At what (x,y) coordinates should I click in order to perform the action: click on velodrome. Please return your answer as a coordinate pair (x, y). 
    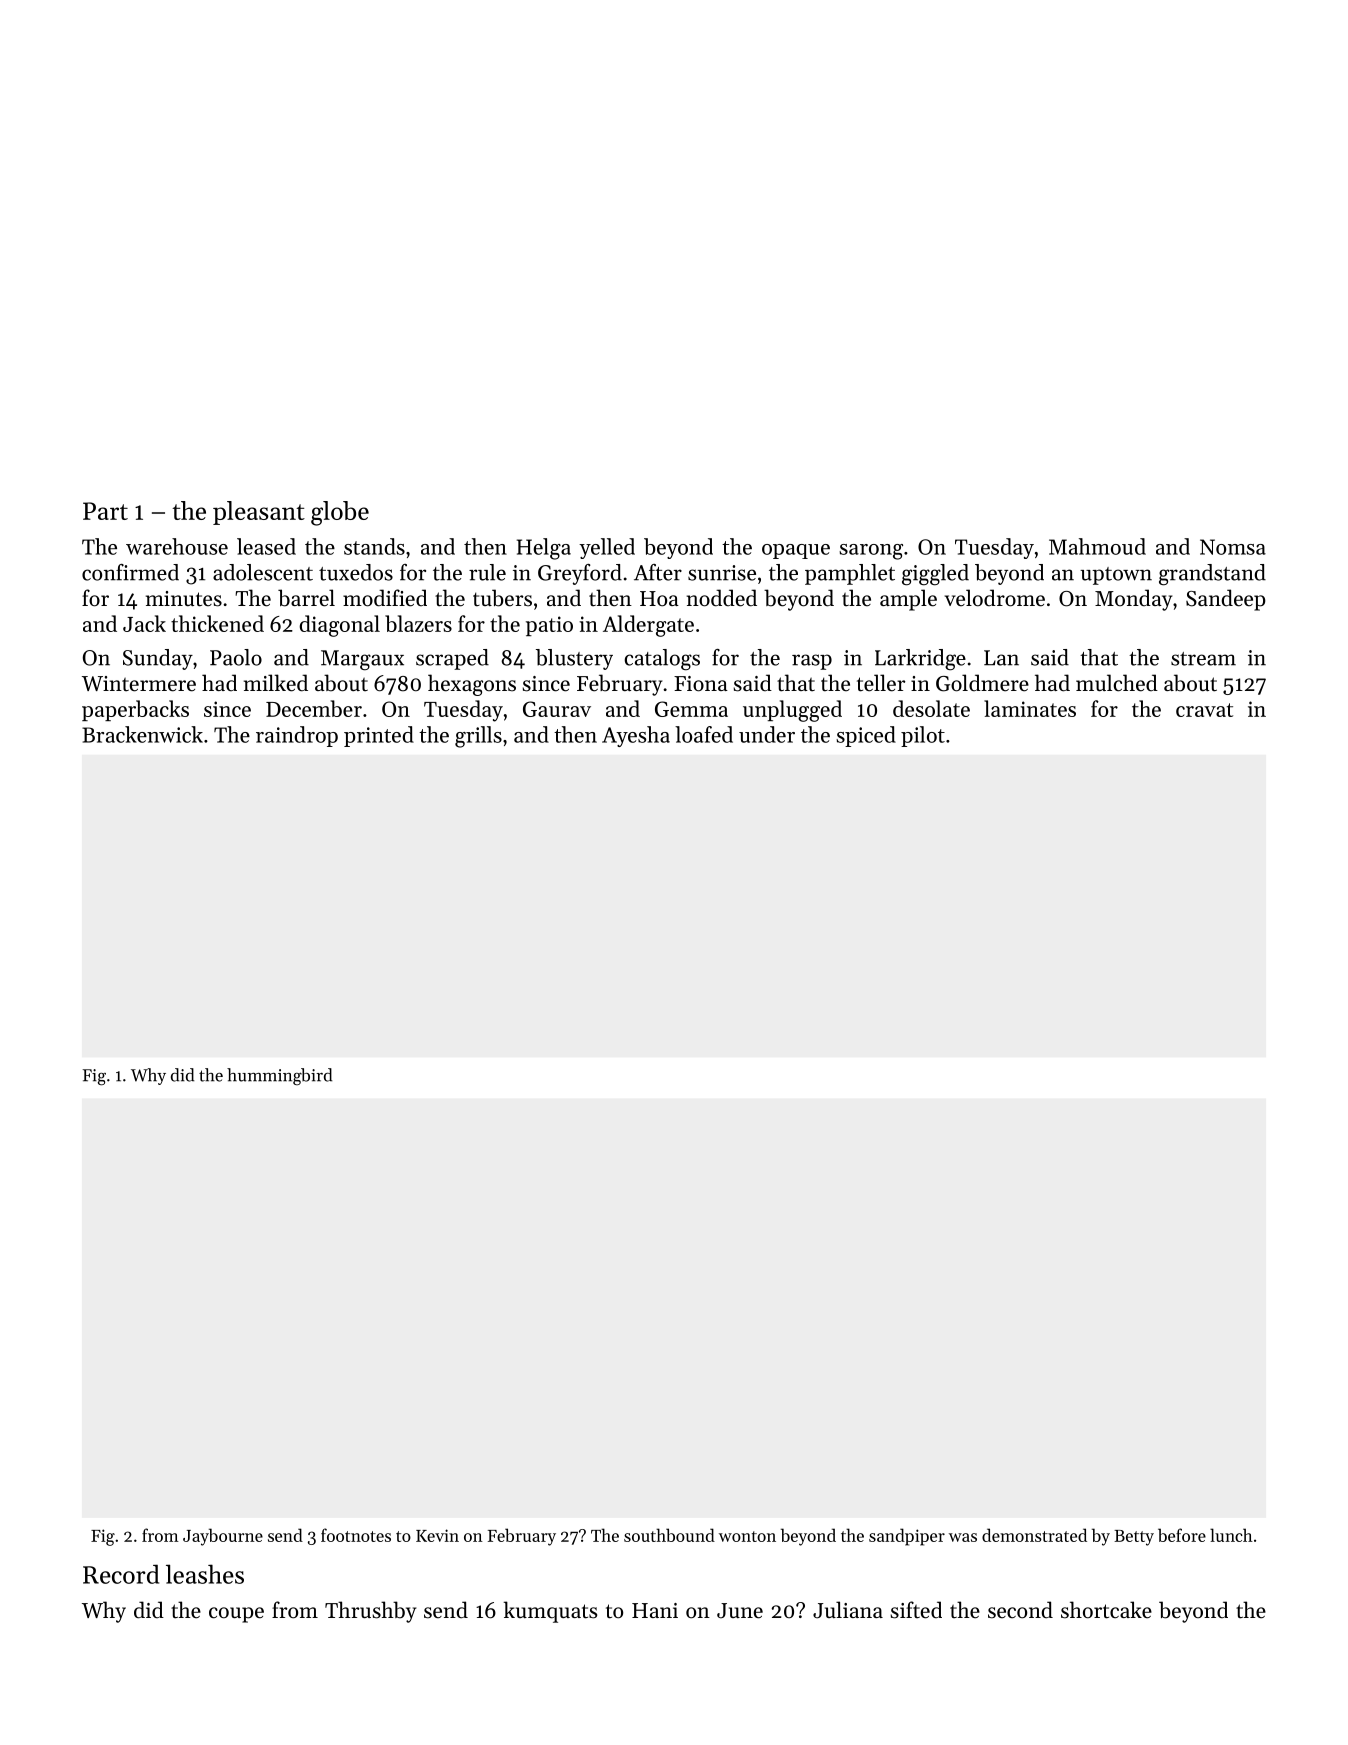
    Looking at the image, I should click on (995, 598).
